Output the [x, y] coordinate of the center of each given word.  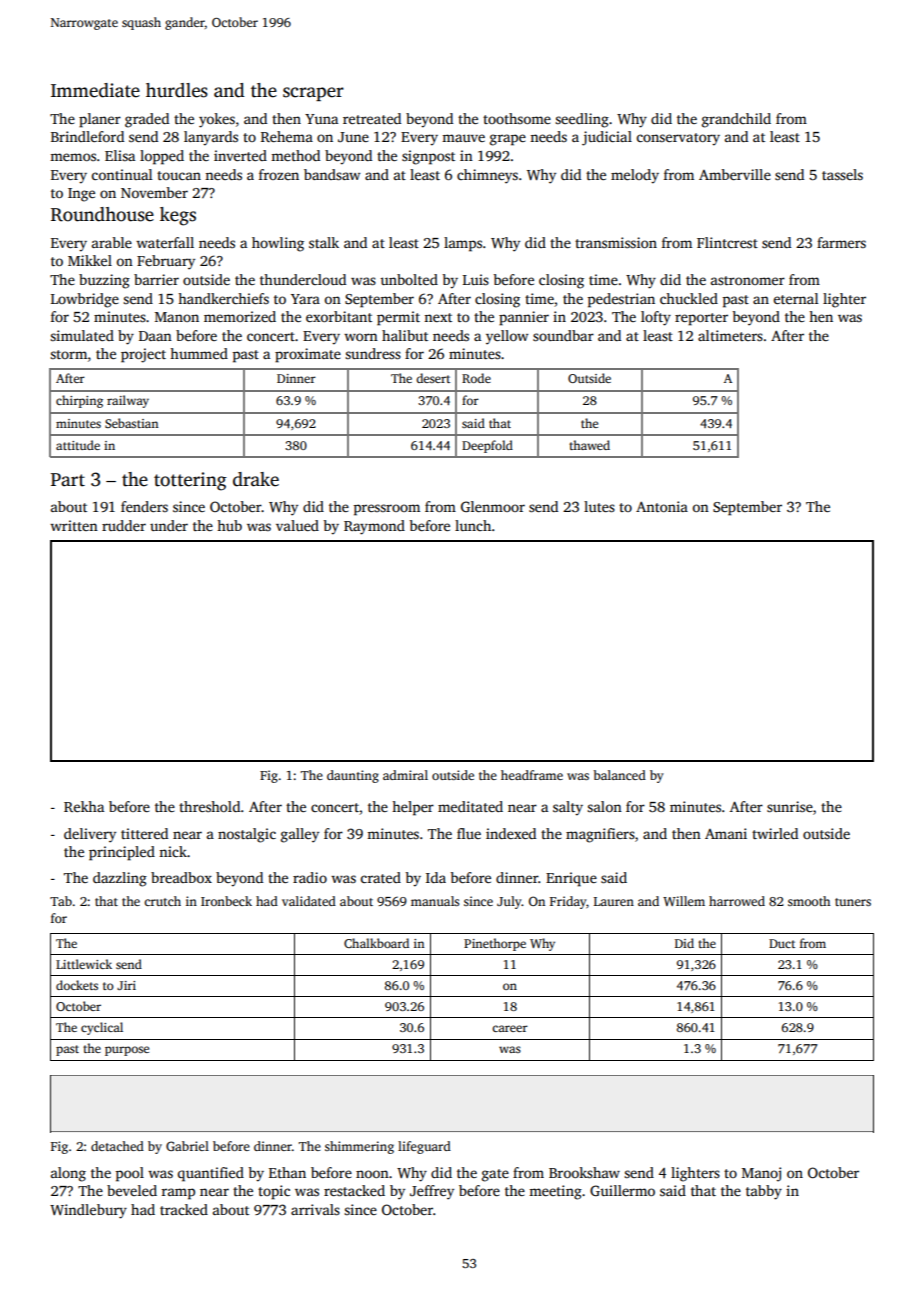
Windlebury [88, 1211]
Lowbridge [85, 300]
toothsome [517, 118]
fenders [144, 506]
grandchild [736, 120]
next [438, 317]
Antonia [662, 506]
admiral [405, 775]
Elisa [120, 155]
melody [635, 176]
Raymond [374, 527]
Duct [782, 943]
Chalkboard [376, 943]
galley [300, 835]
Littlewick [84, 964]
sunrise [790, 806]
